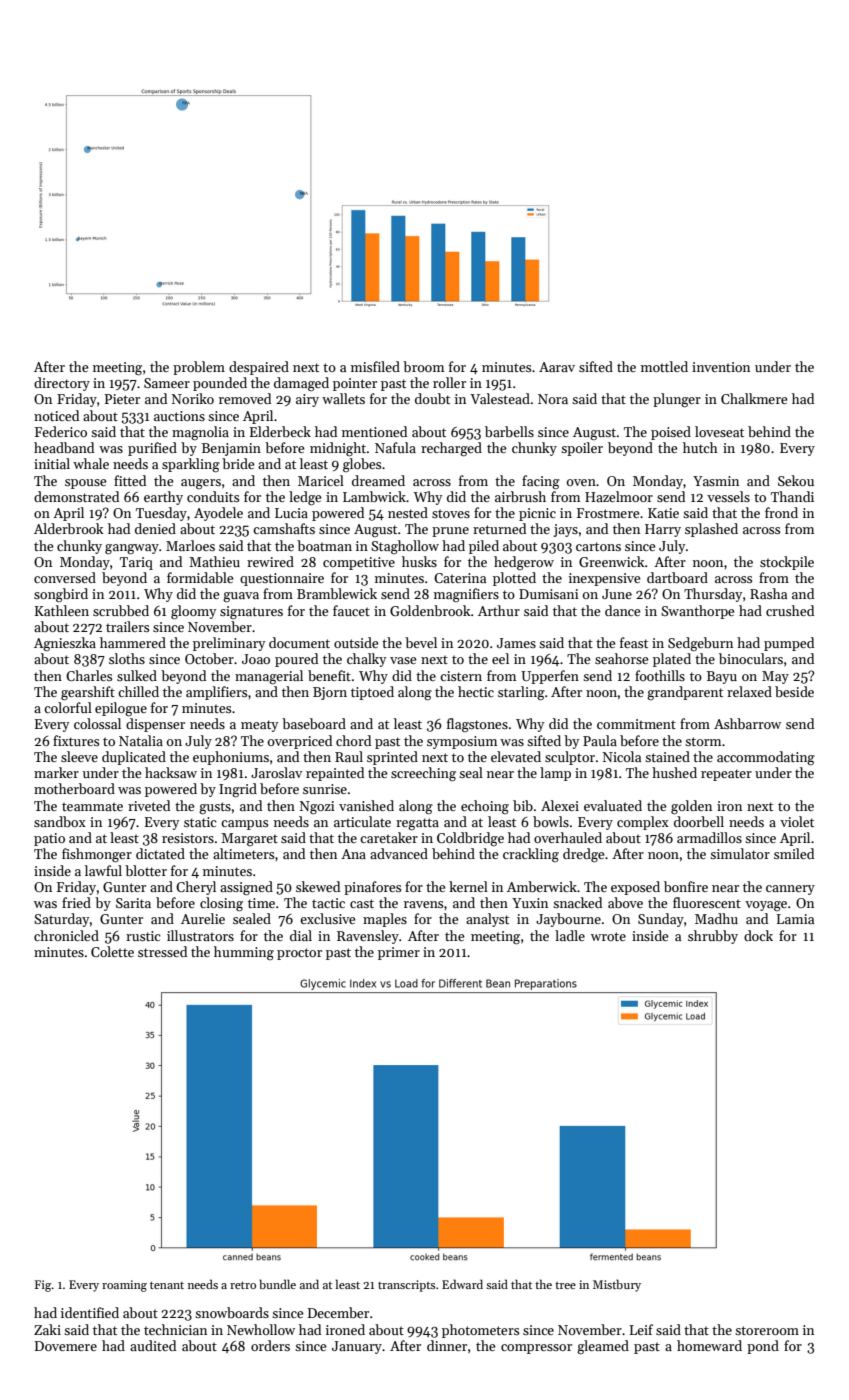 Image resolution: width=849 pixels, height=1400 pixels. What do you see at coordinates (251, 612) in the document?
I see `signatures` at bounding box center [251, 612].
